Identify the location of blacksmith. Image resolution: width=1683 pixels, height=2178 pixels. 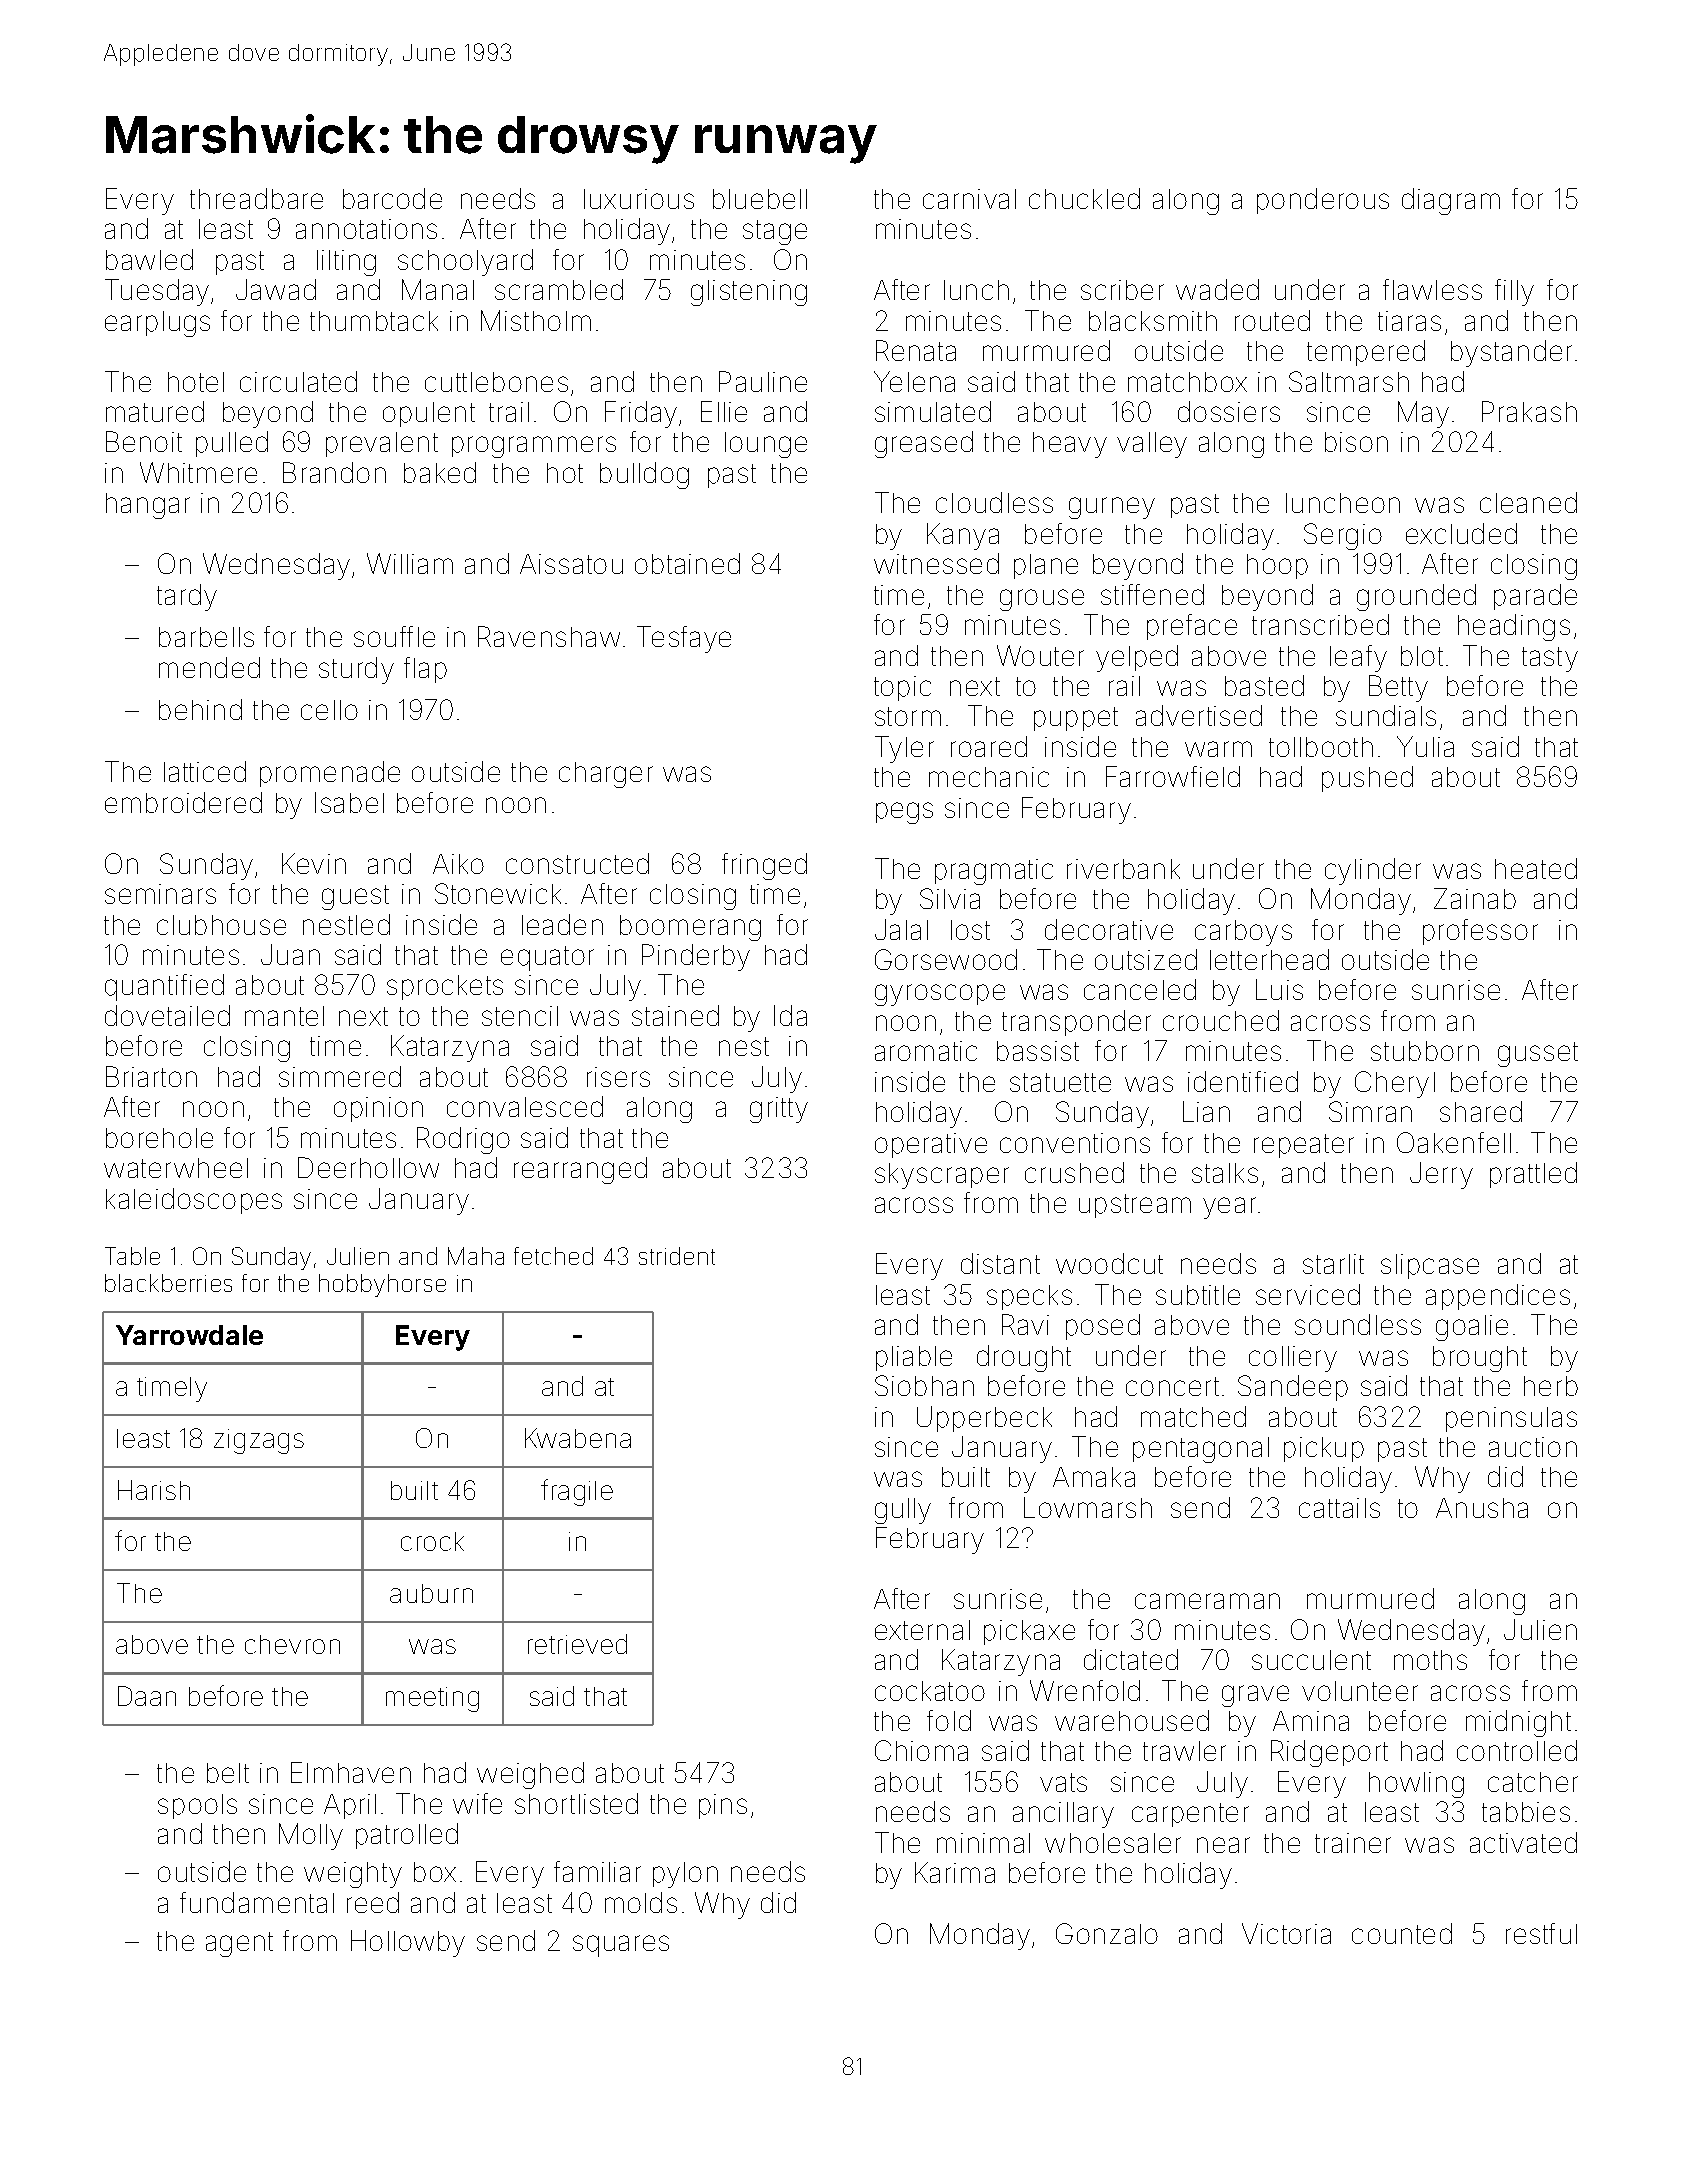
(1153, 321).
